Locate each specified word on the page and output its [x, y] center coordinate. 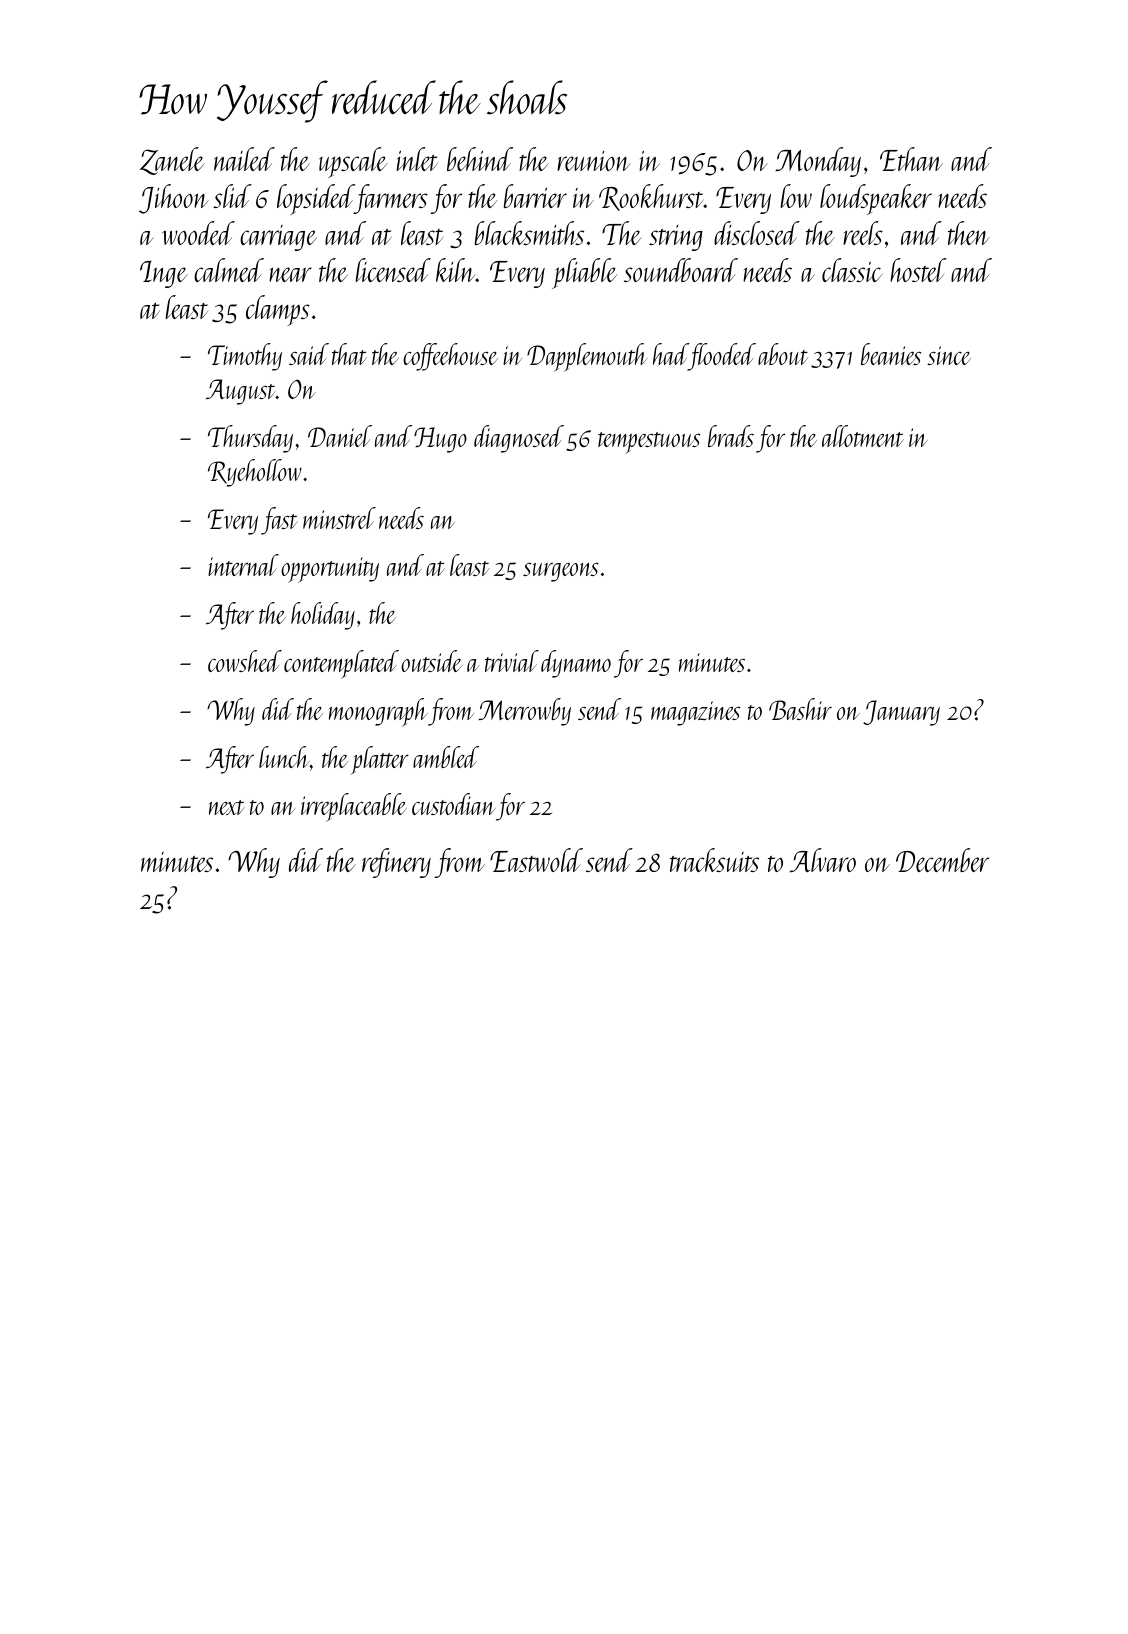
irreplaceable [354, 807]
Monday [818, 162]
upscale [353, 162]
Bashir [800, 709]
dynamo [576, 664]
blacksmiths [529, 233]
